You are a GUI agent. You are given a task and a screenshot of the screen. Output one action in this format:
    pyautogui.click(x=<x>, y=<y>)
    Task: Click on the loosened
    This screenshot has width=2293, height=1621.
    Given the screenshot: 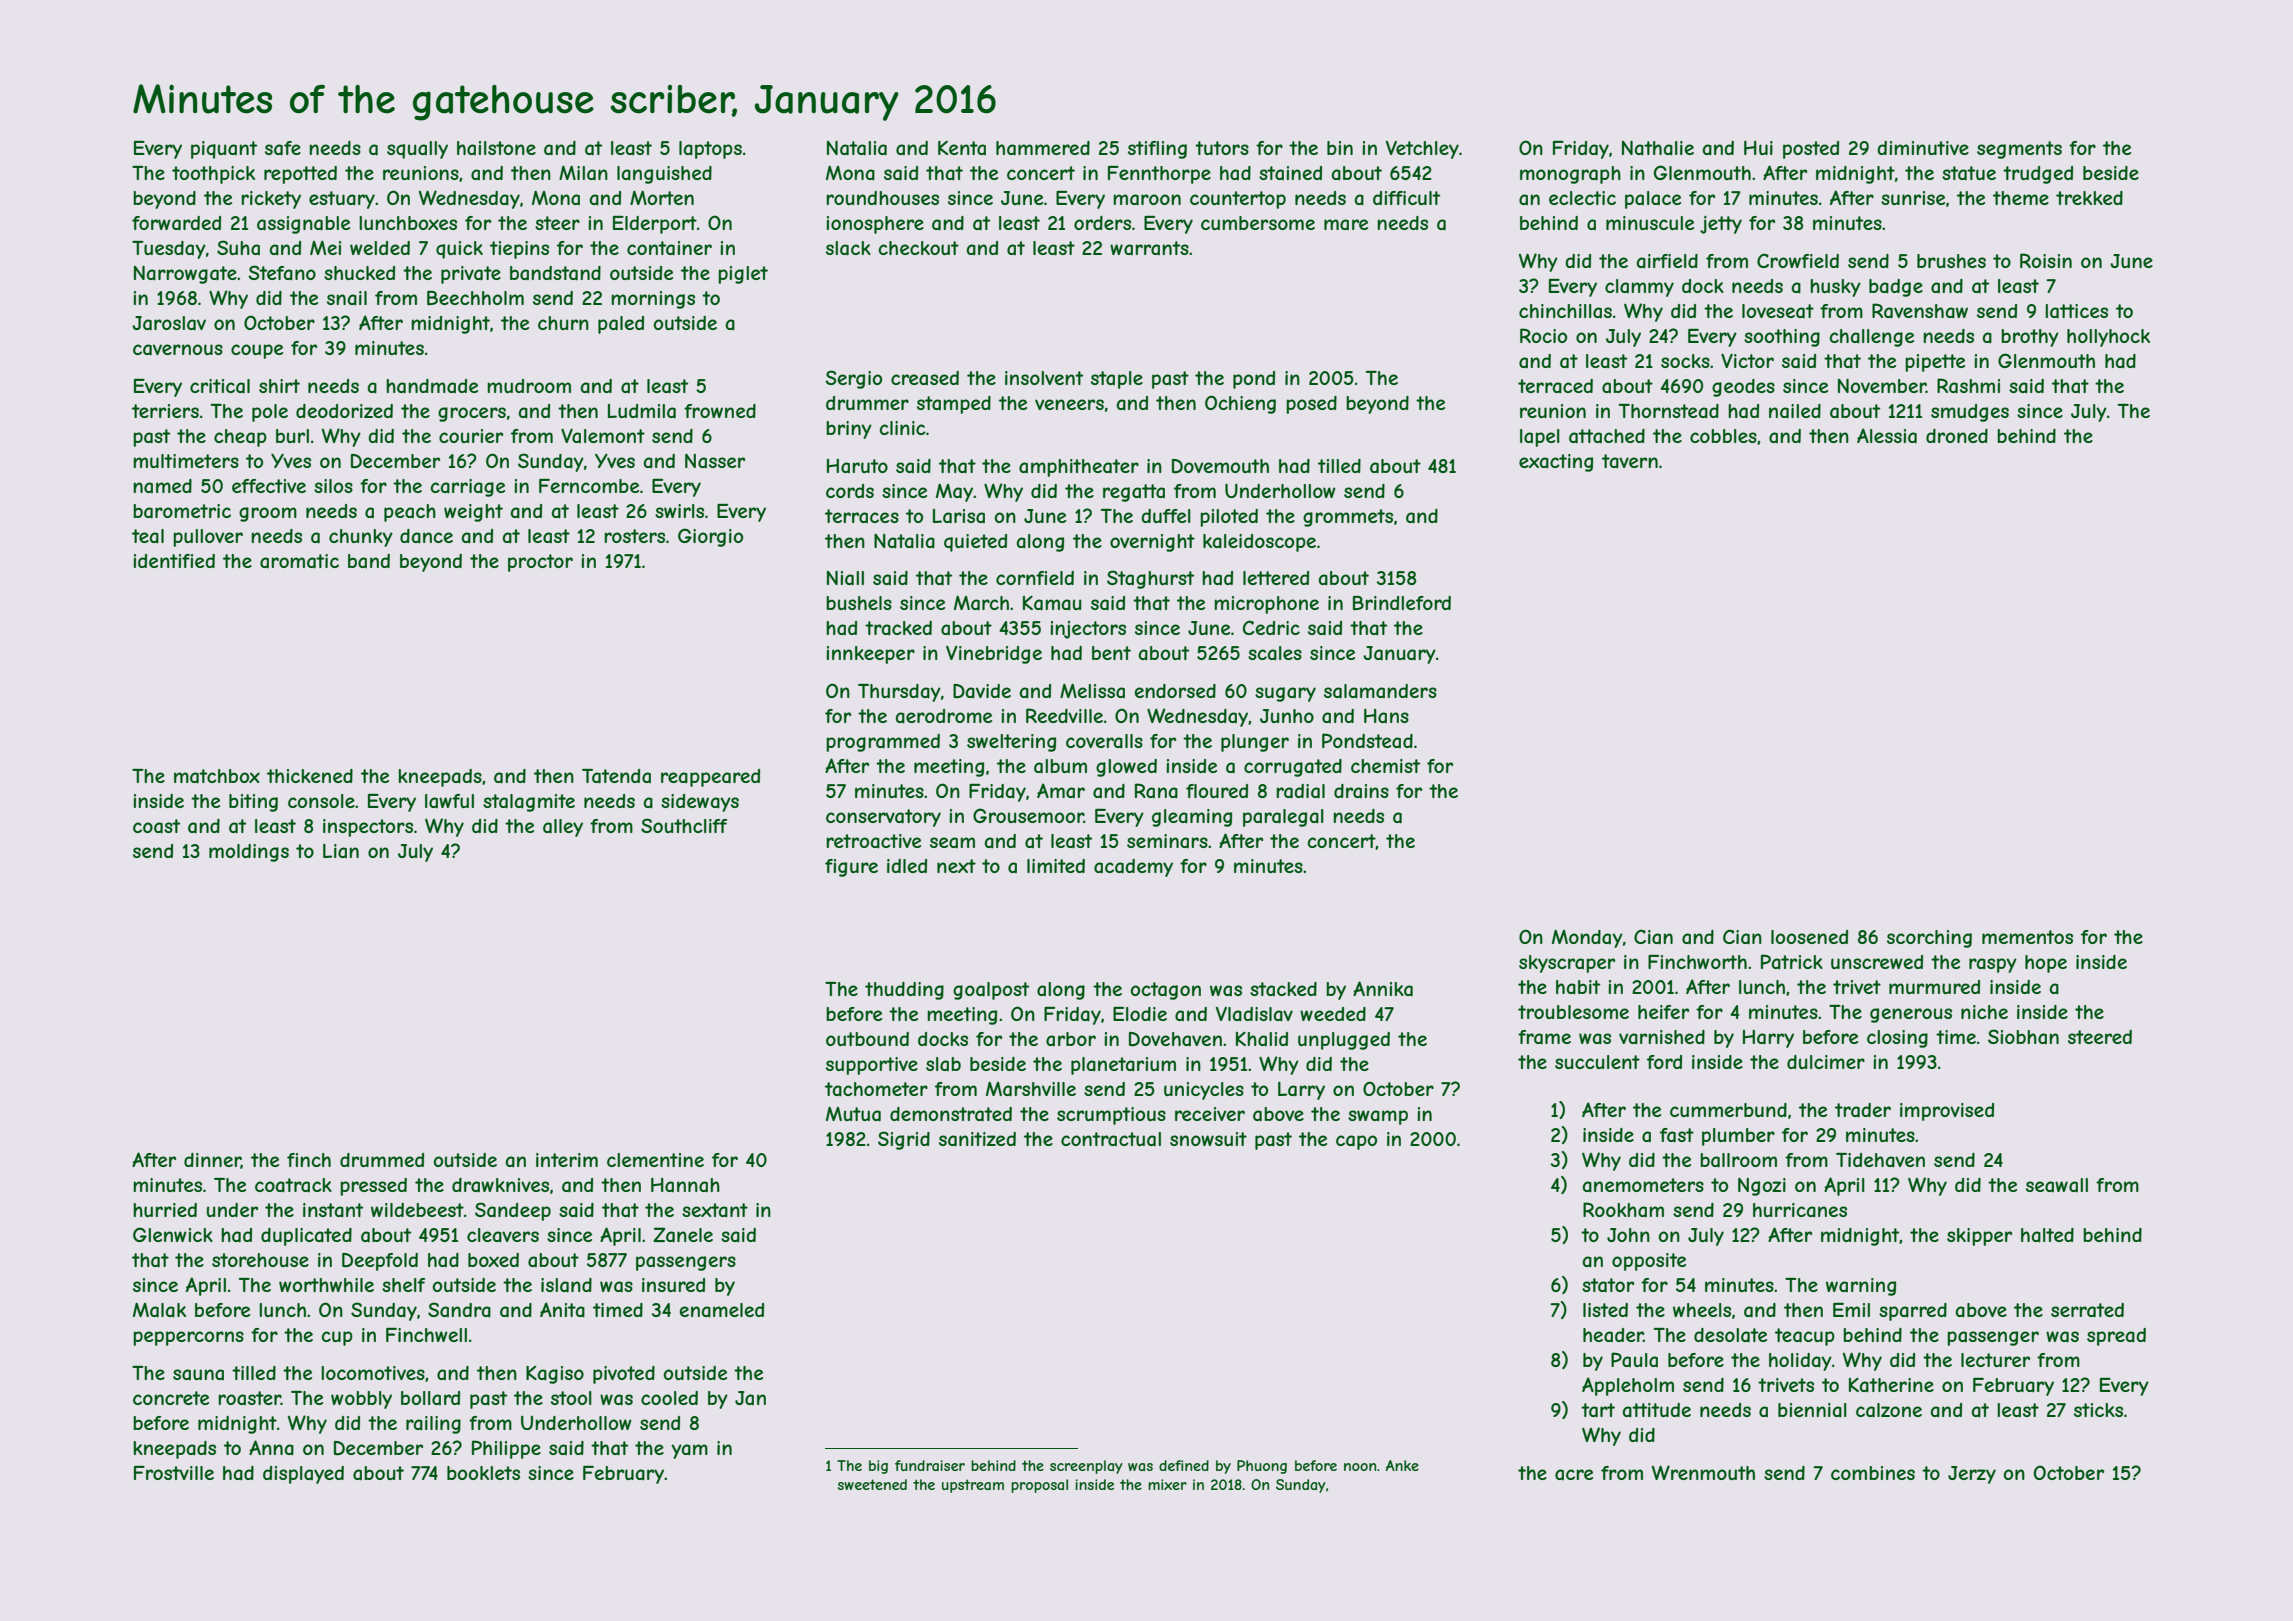 What is the action you would take?
    pyautogui.click(x=1809, y=937)
